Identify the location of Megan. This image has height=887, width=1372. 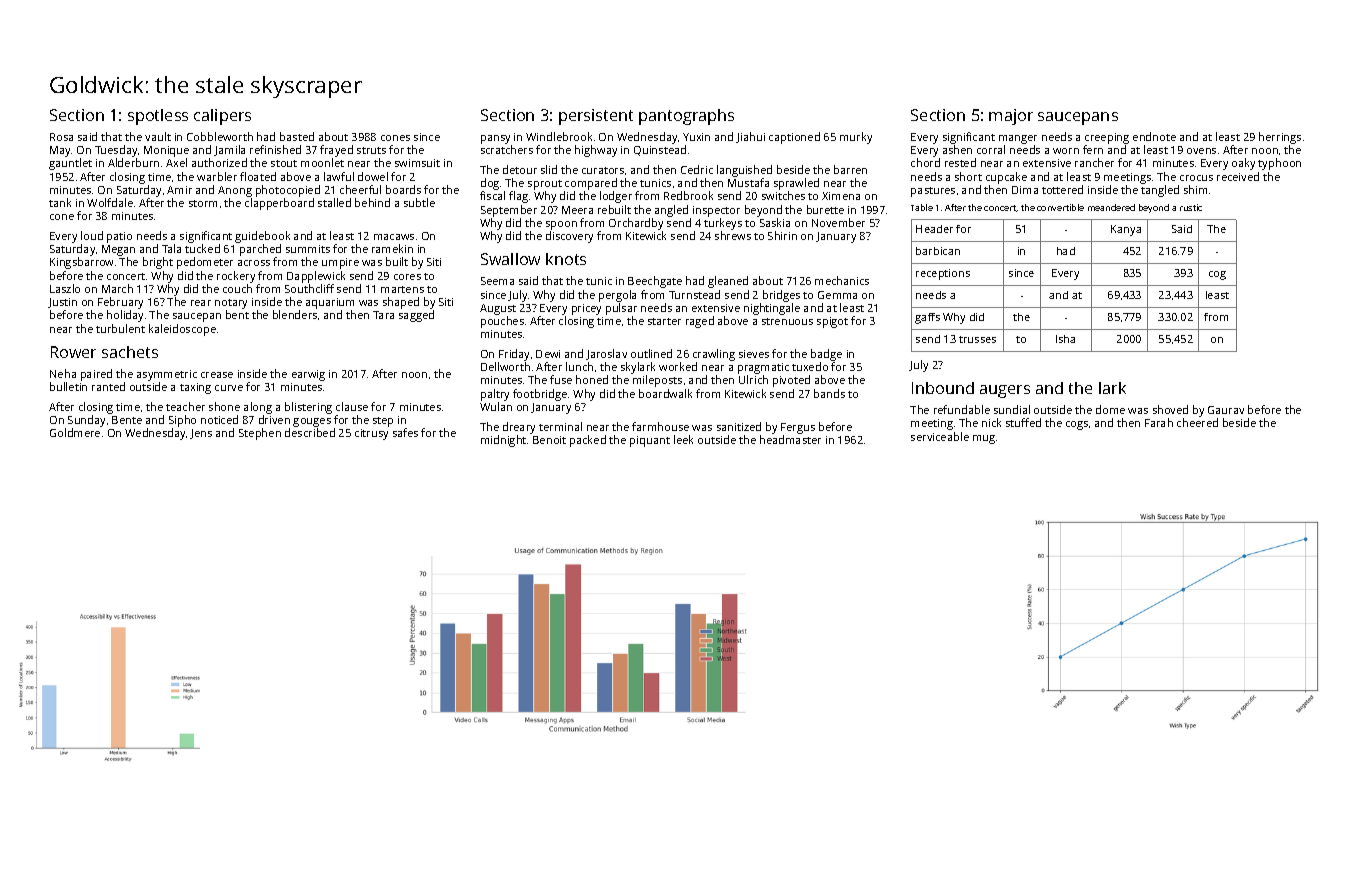
(118, 250).
